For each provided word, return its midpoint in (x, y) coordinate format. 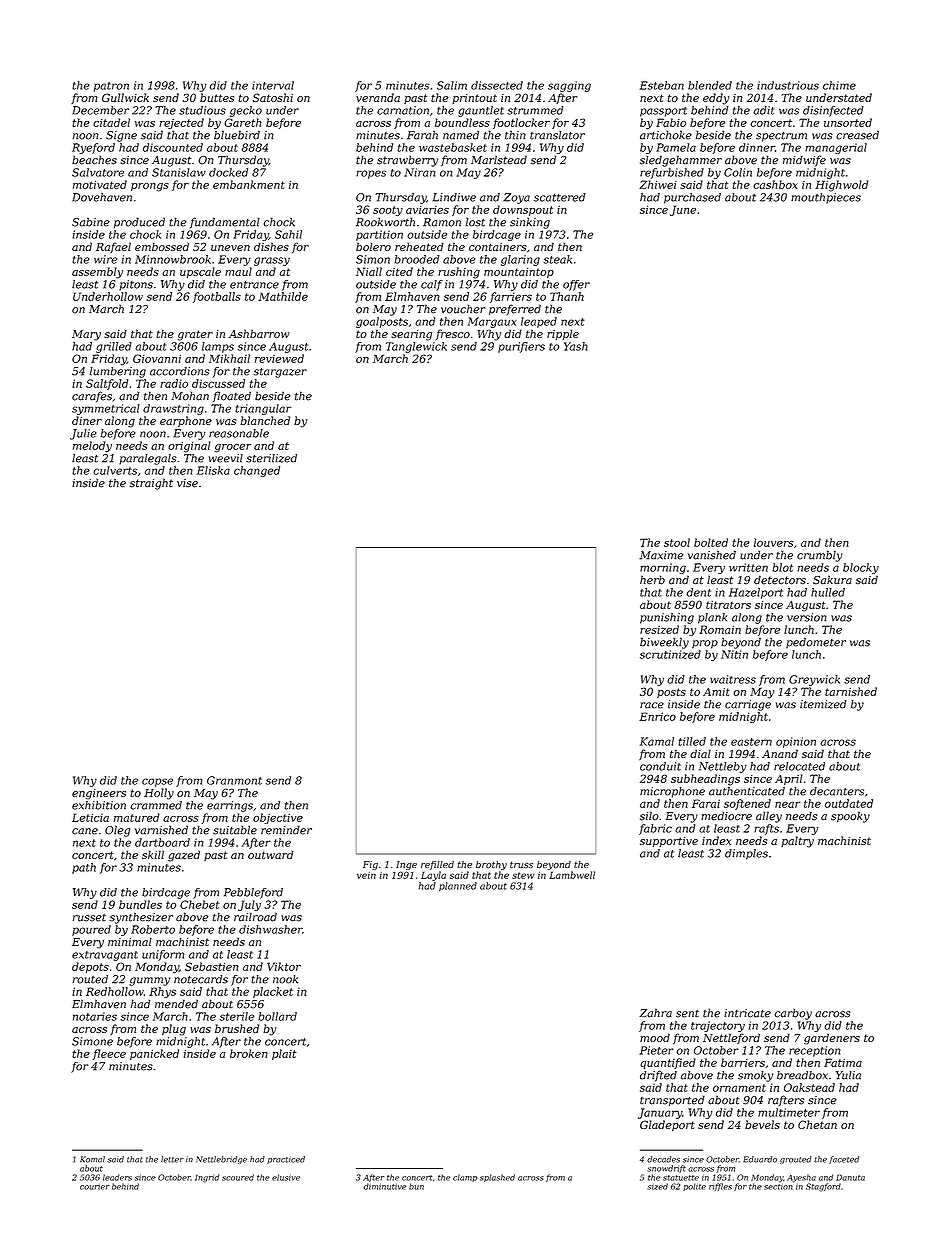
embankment (249, 184)
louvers (773, 542)
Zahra (655, 1013)
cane (85, 831)
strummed (535, 110)
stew (523, 875)
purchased (692, 198)
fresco (453, 334)
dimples (746, 854)
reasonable (239, 433)
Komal (92, 1159)
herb (652, 580)
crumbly (820, 556)
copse (157, 782)
